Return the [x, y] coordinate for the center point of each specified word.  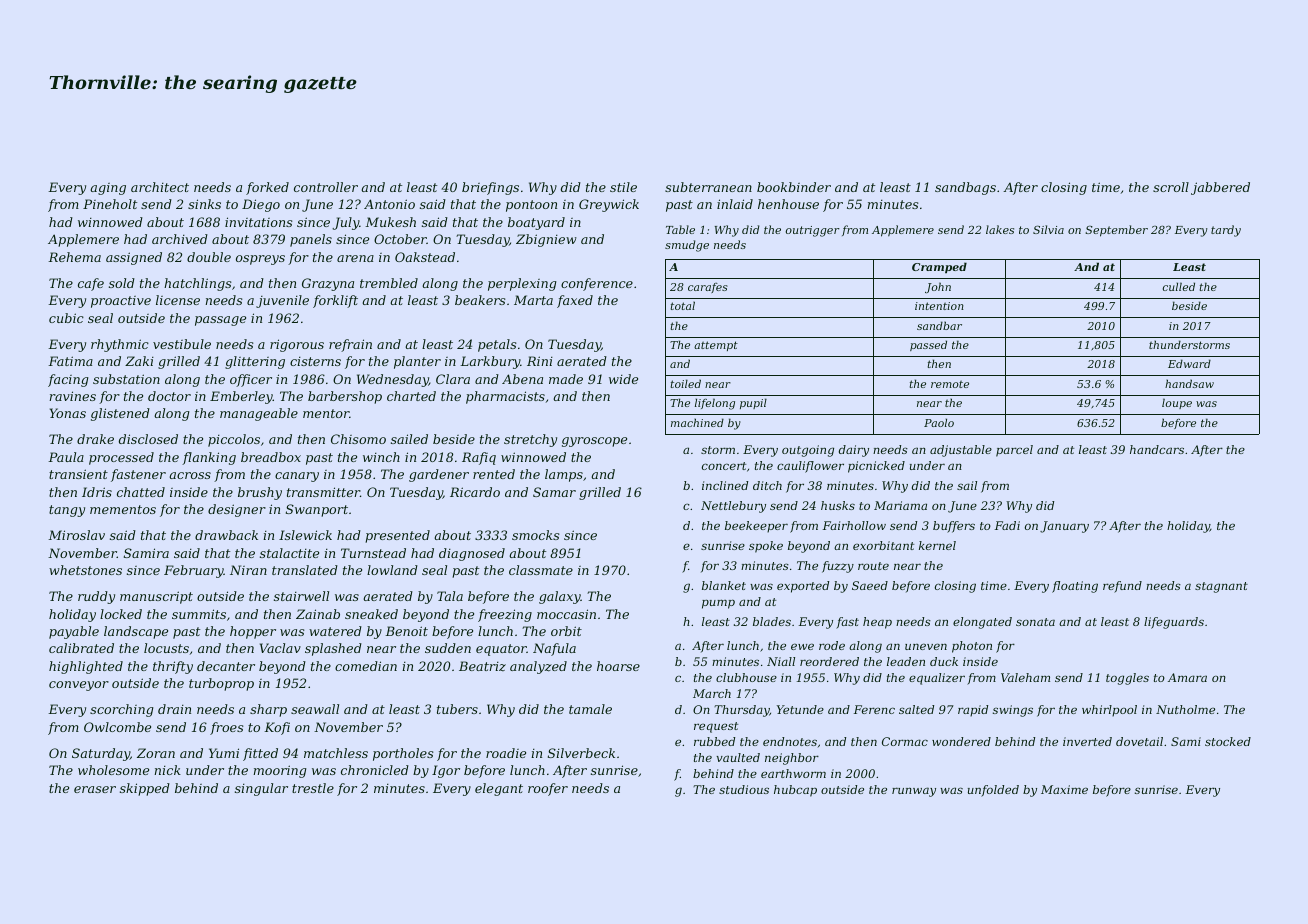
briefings [490, 188]
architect [160, 187]
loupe [1177, 403]
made [566, 379]
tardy [1226, 231]
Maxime [1064, 789]
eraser [95, 789]
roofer [548, 789]
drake [95, 439]
